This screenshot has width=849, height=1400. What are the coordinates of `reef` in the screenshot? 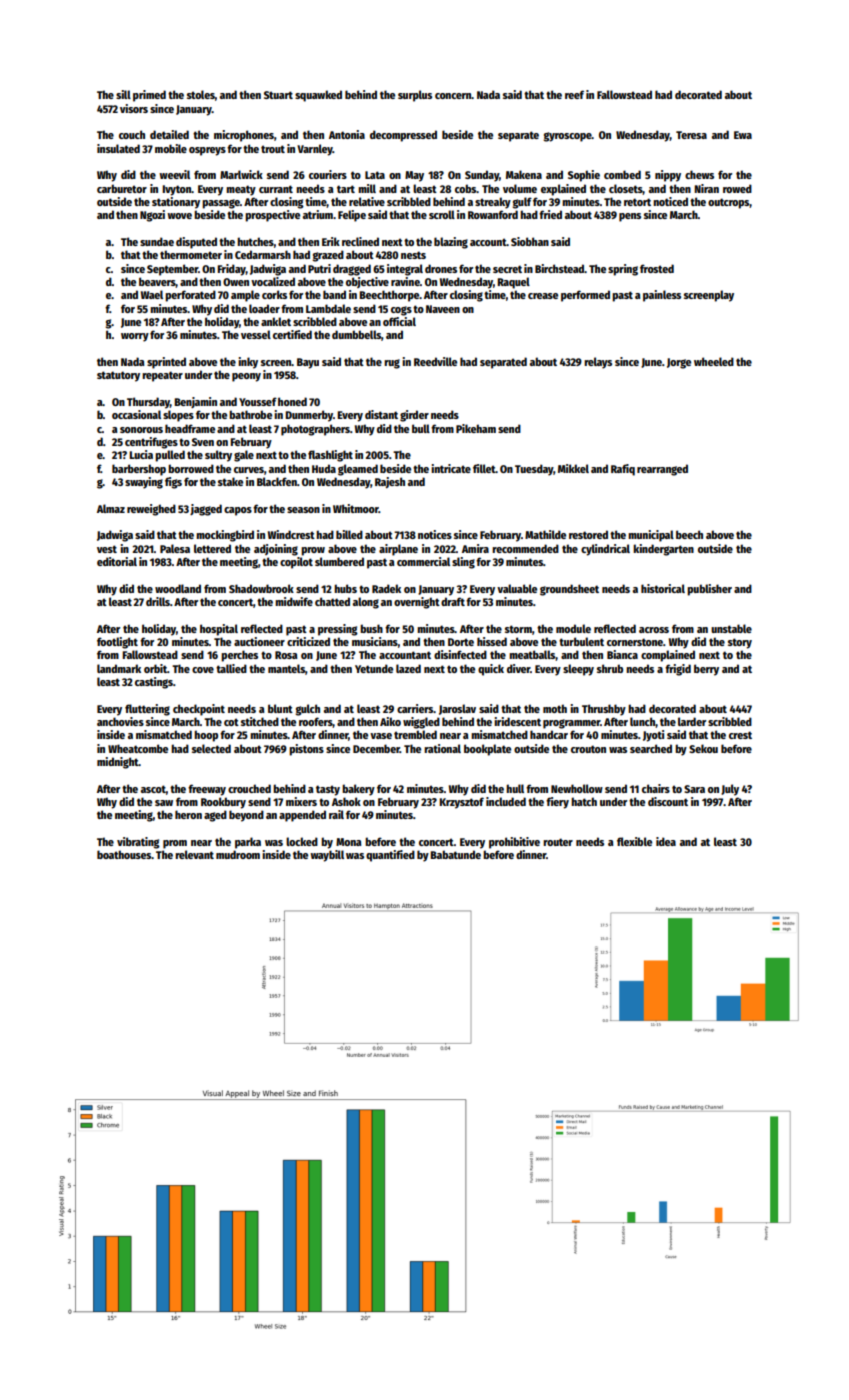 It's located at (574, 94).
